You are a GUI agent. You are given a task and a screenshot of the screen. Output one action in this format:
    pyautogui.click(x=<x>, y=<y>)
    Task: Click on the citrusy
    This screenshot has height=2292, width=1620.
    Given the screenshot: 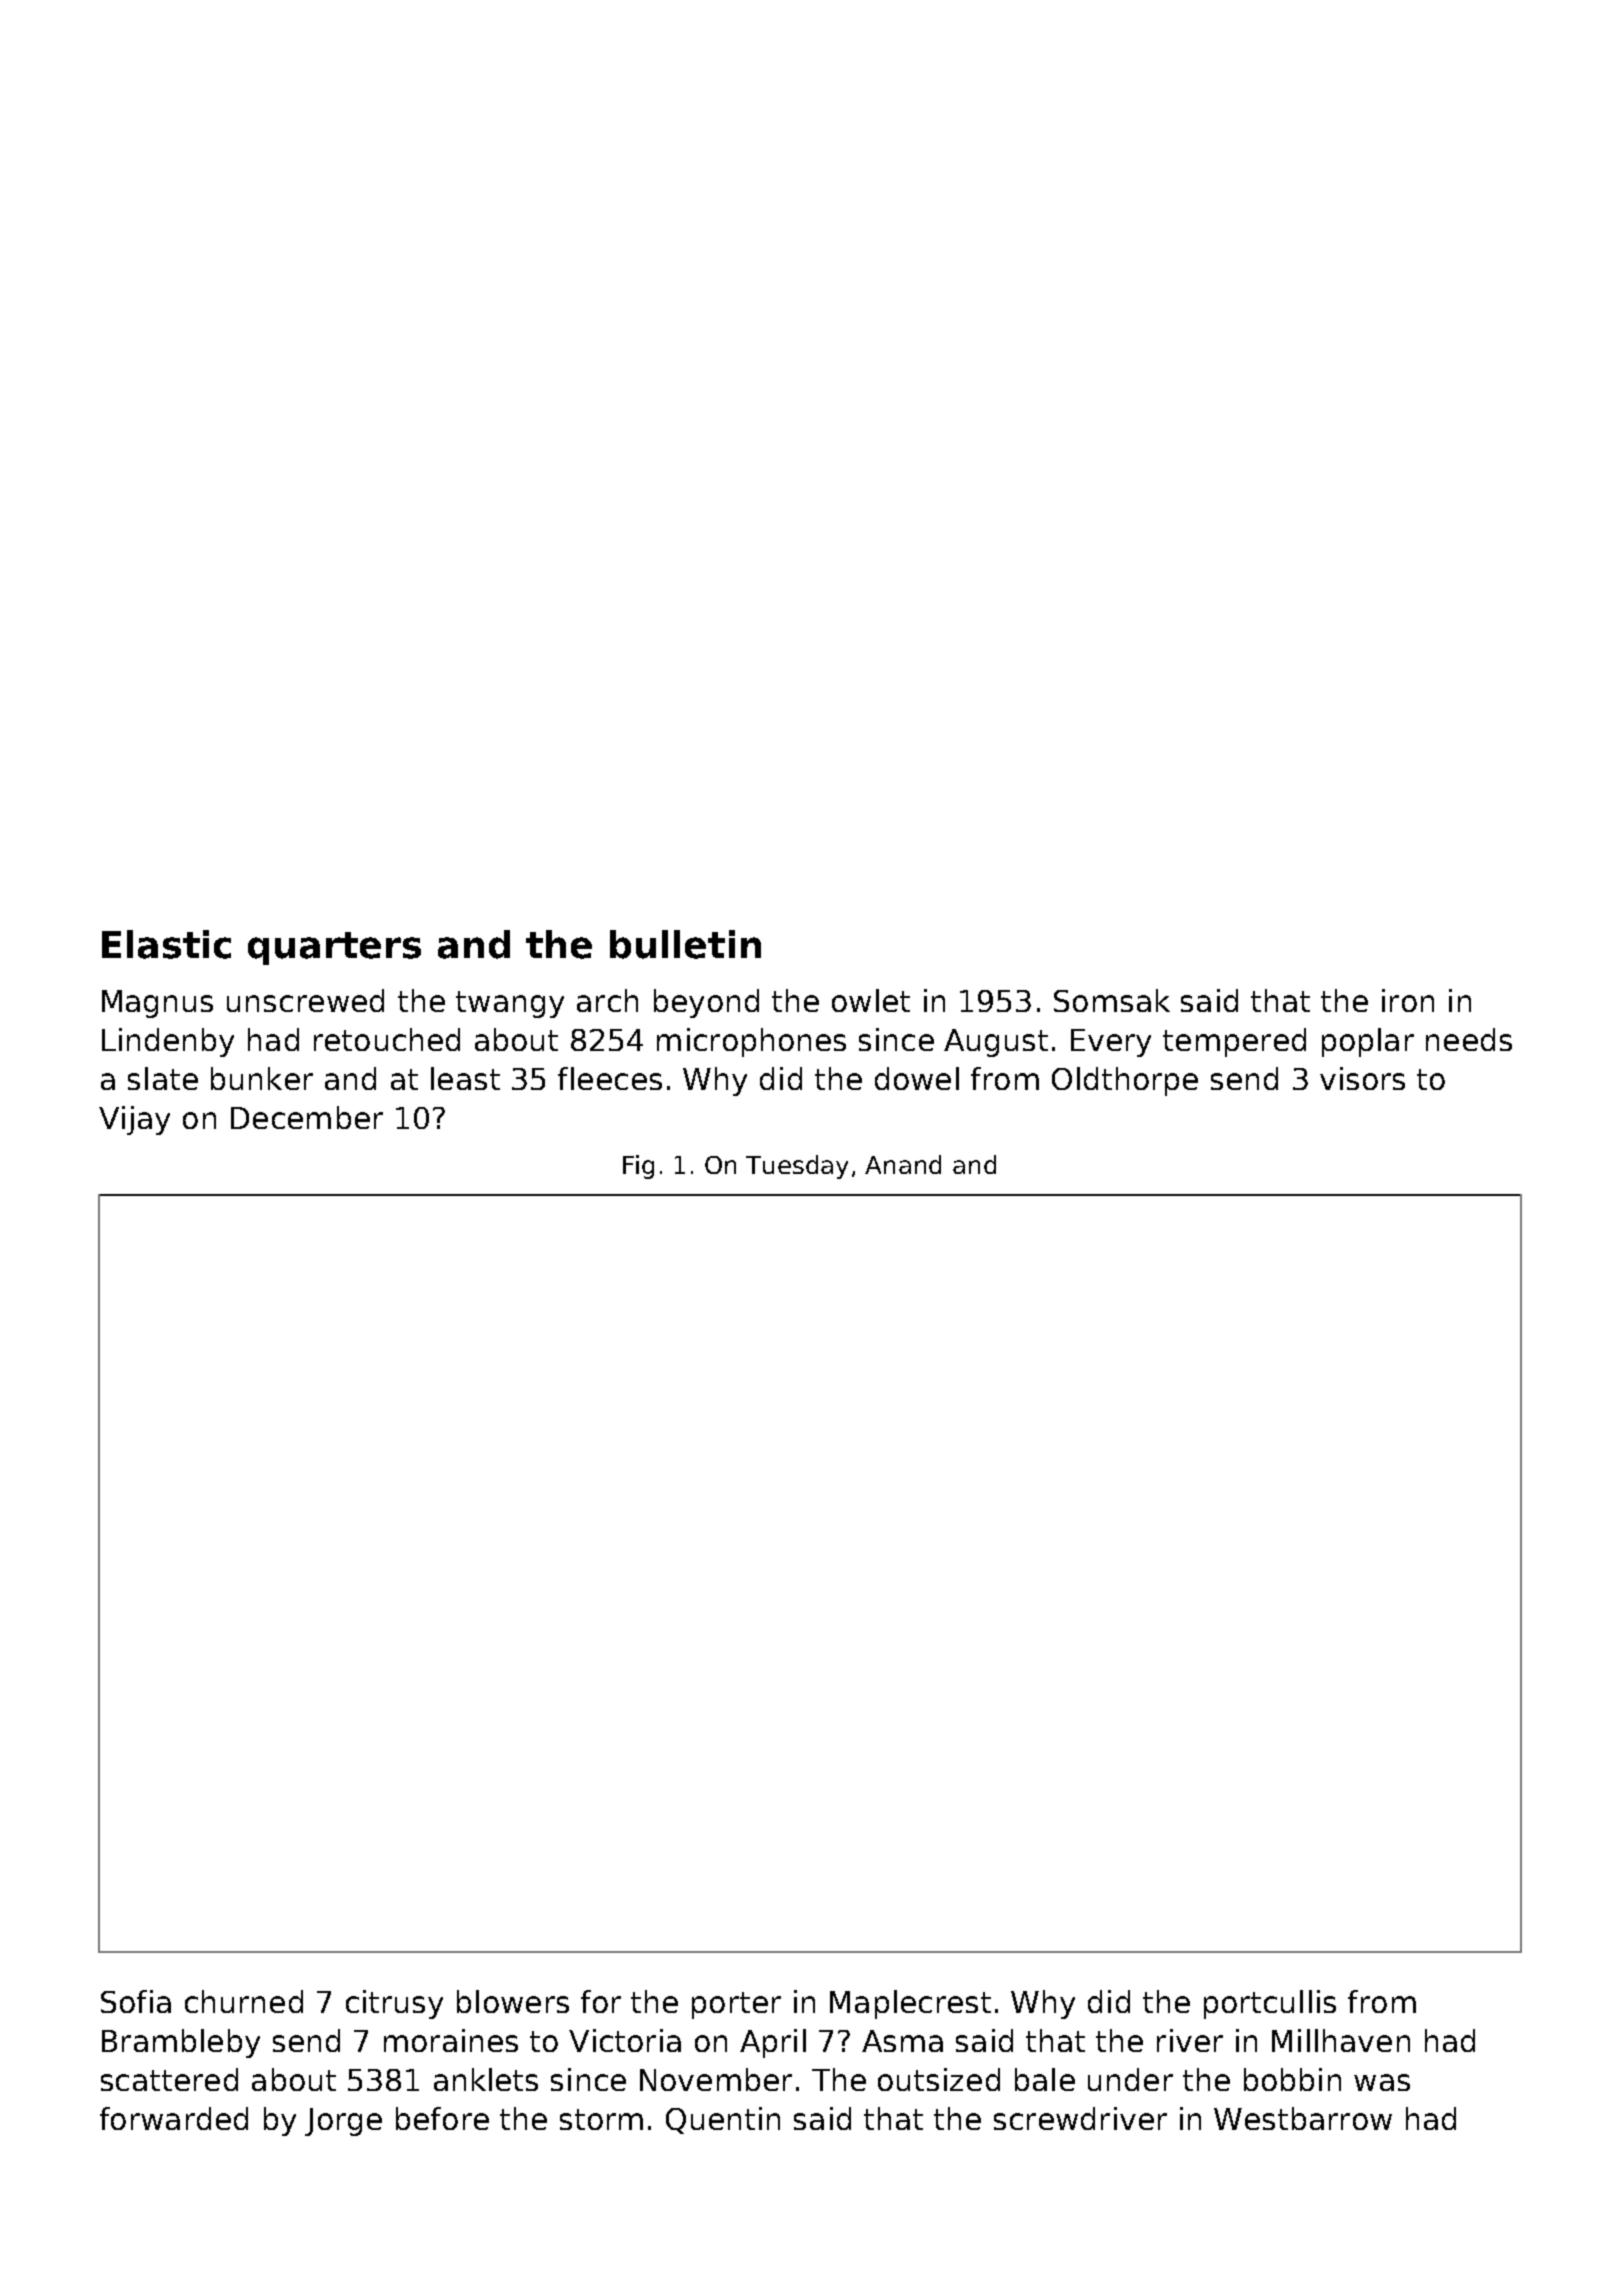 What is the action you would take?
    pyautogui.click(x=394, y=2004)
